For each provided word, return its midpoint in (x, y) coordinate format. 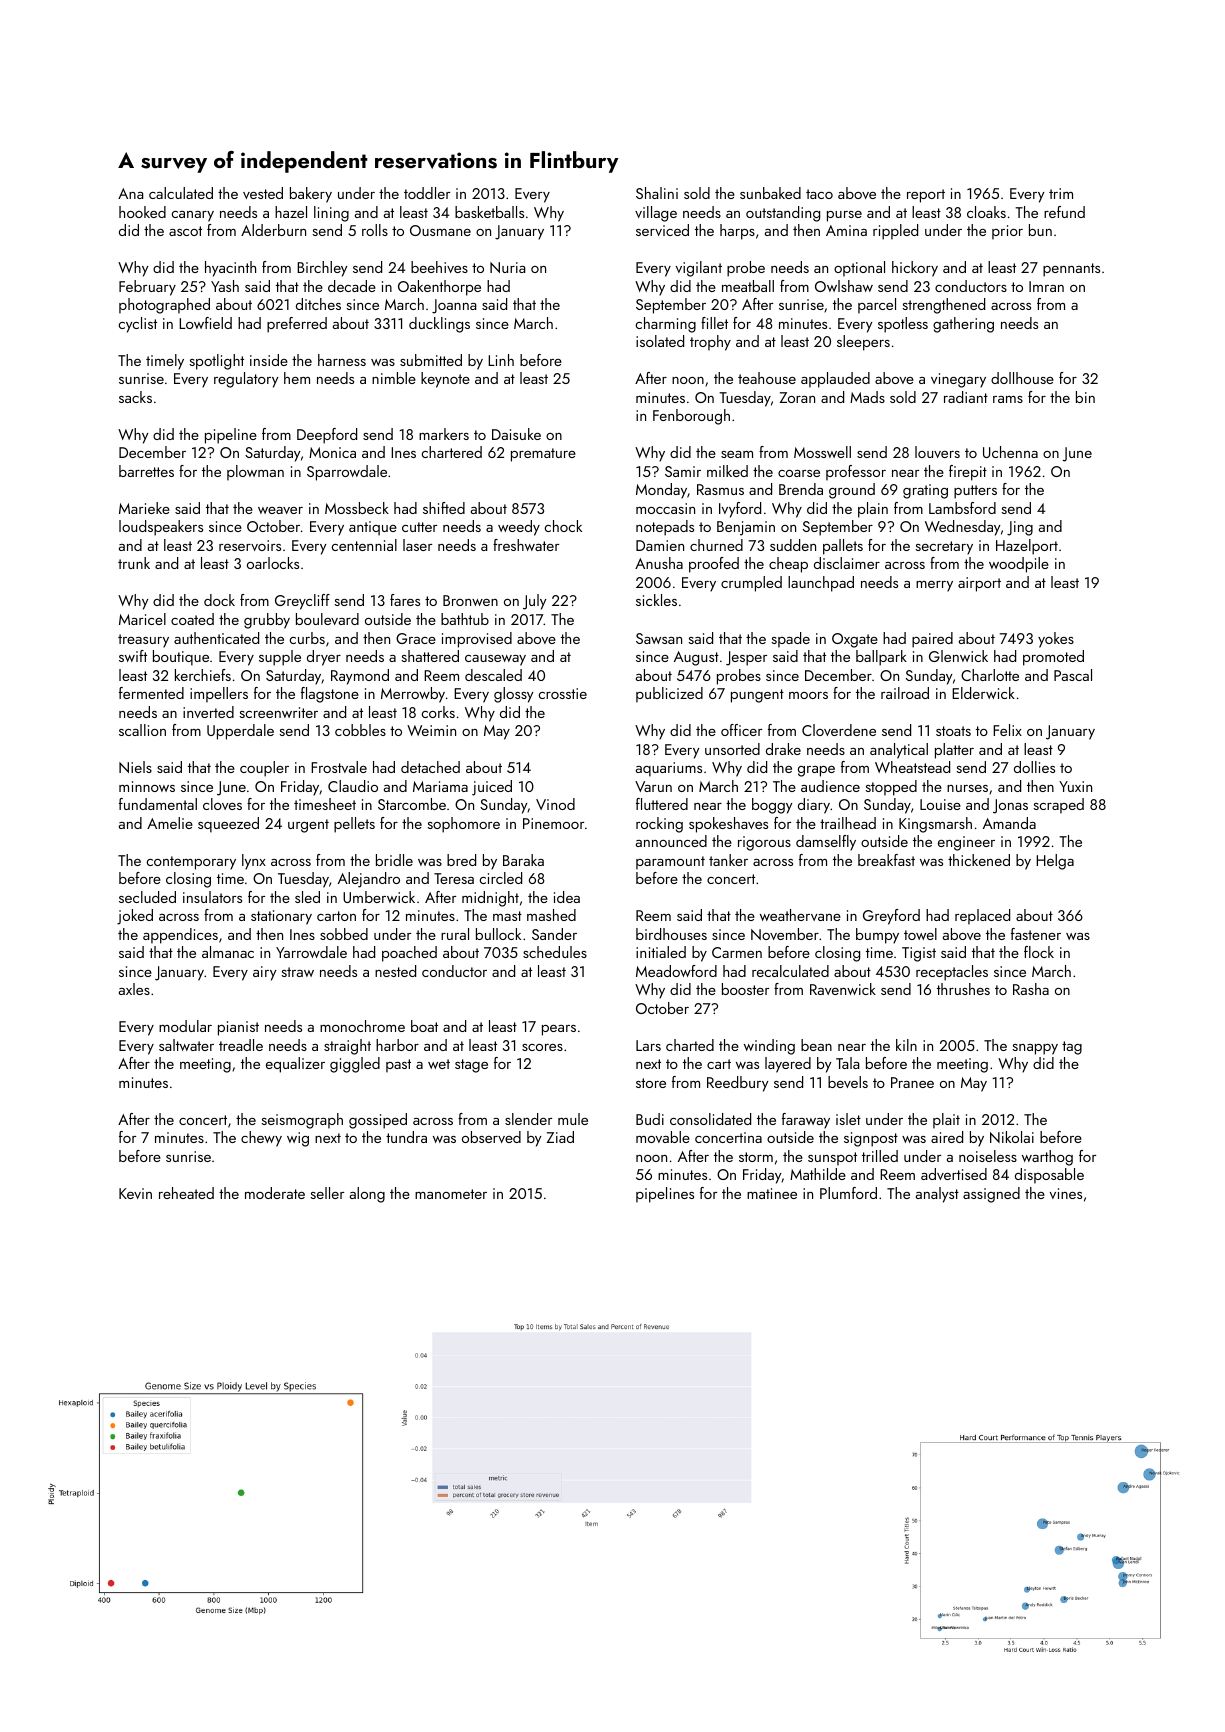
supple (280, 658)
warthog (1047, 1158)
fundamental (158, 804)
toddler (427, 193)
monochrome (362, 1026)
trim (1061, 193)
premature (543, 455)
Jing (1020, 528)
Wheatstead (912, 767)
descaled (493, 675)
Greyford (891, 917)
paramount (670, 863)
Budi (650, 1119)
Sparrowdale (347, 473)
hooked (142, 212)
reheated (186, 1193)
